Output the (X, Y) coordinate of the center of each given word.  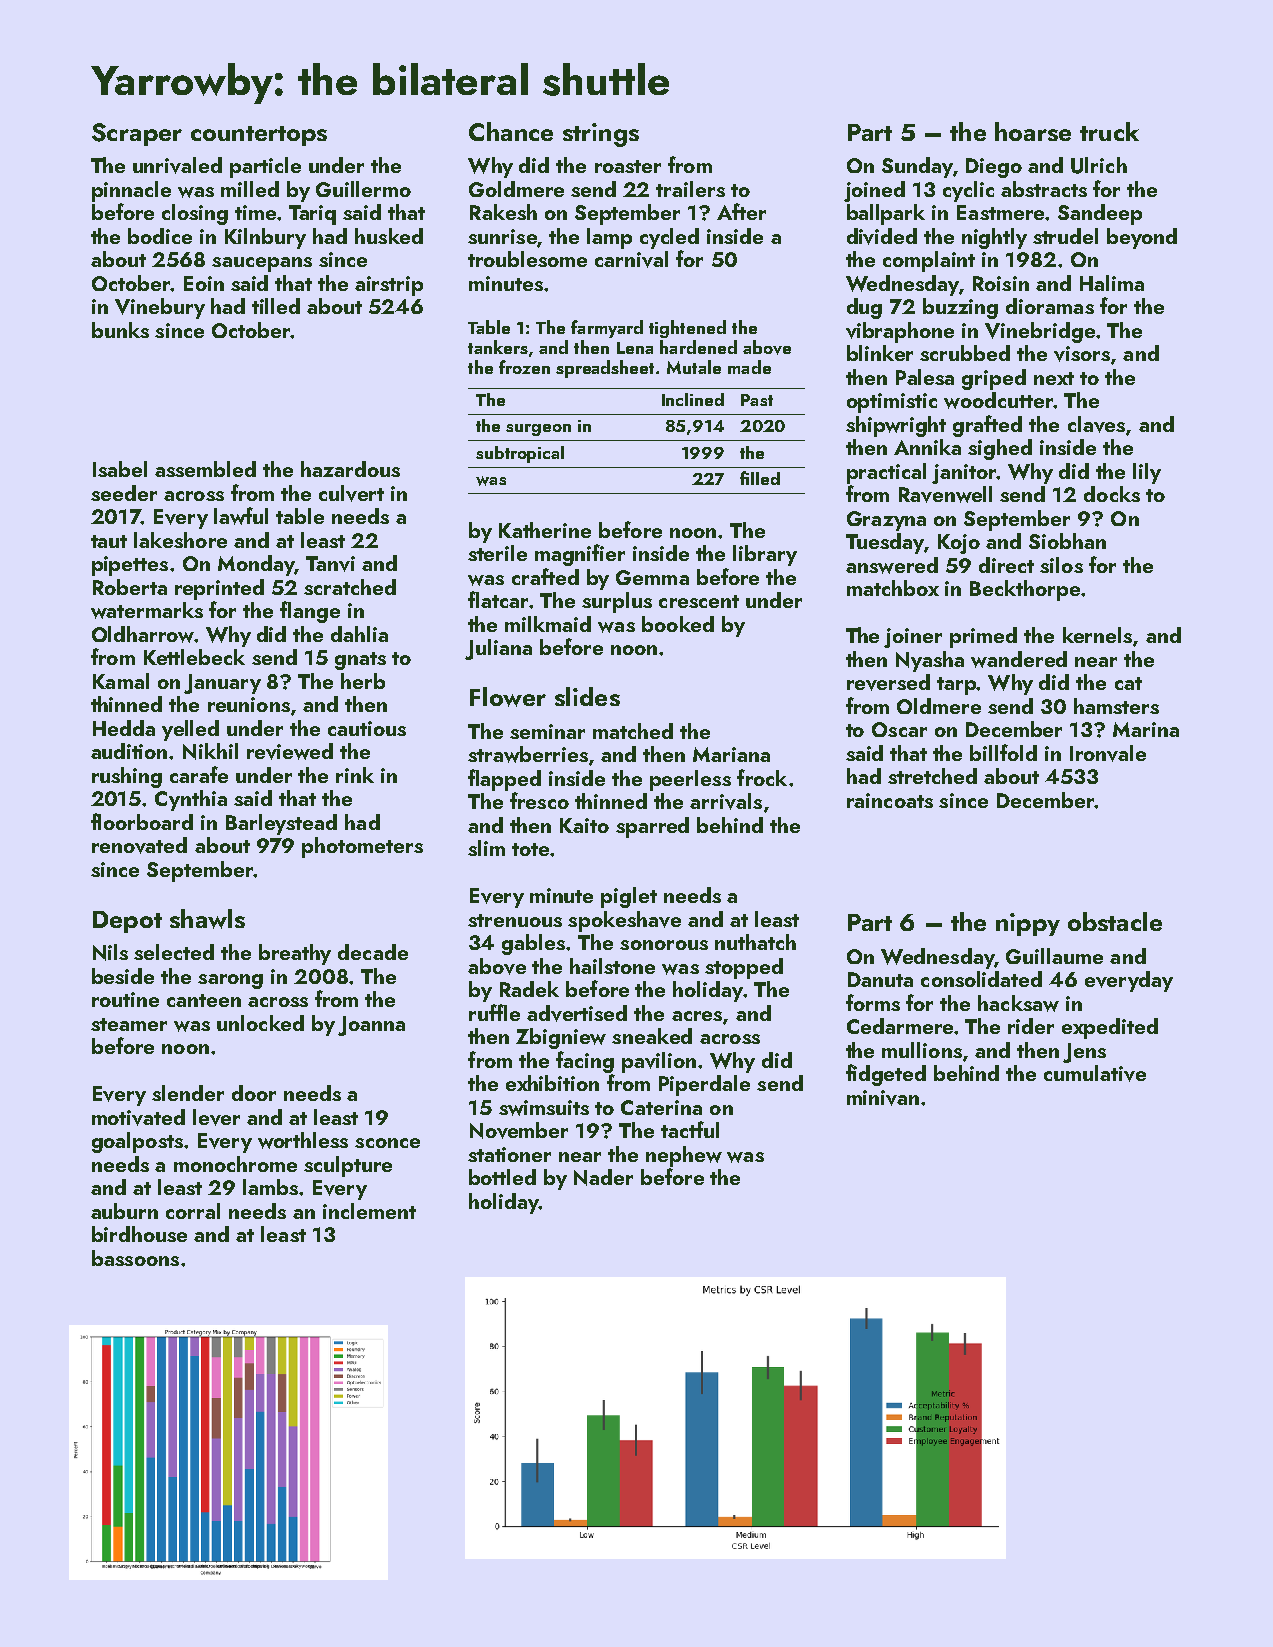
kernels (1097, 635)
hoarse (1033, 131)
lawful (241, 516)
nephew (684, 1156)
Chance (511, 131)
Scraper (137, 134)
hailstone (612, 966)
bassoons (135, 1258)
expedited (1110, 1028)
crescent (699, 601)
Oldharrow (143, 634)
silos (1061, 565)
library (765, 555)
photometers (362, 847)
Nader (603, 1177)
